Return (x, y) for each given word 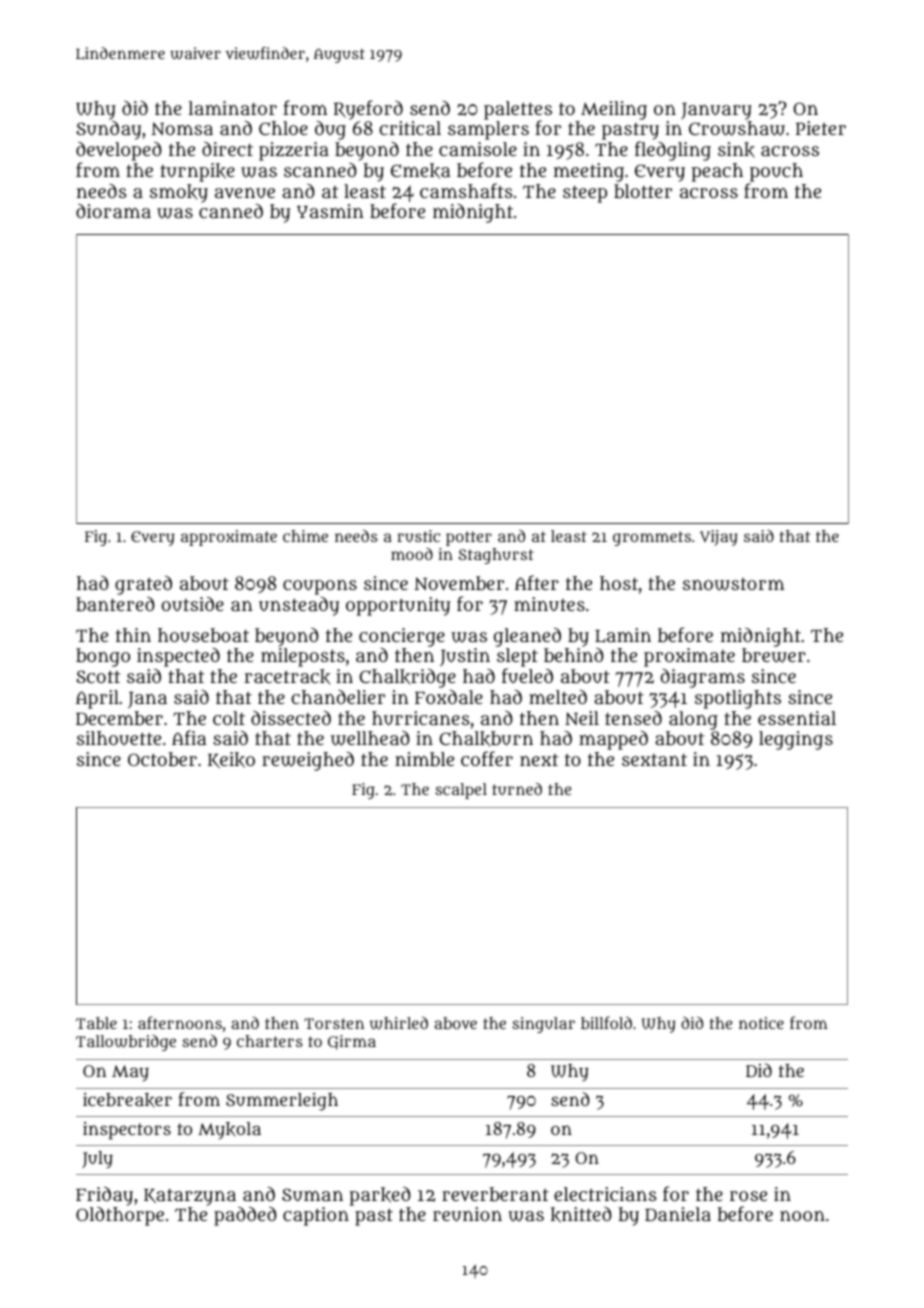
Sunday (108, 130)
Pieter (821, 128)
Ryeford (368, 110)
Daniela (678, 1214)
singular (543, 1025)
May (130, 1073)
